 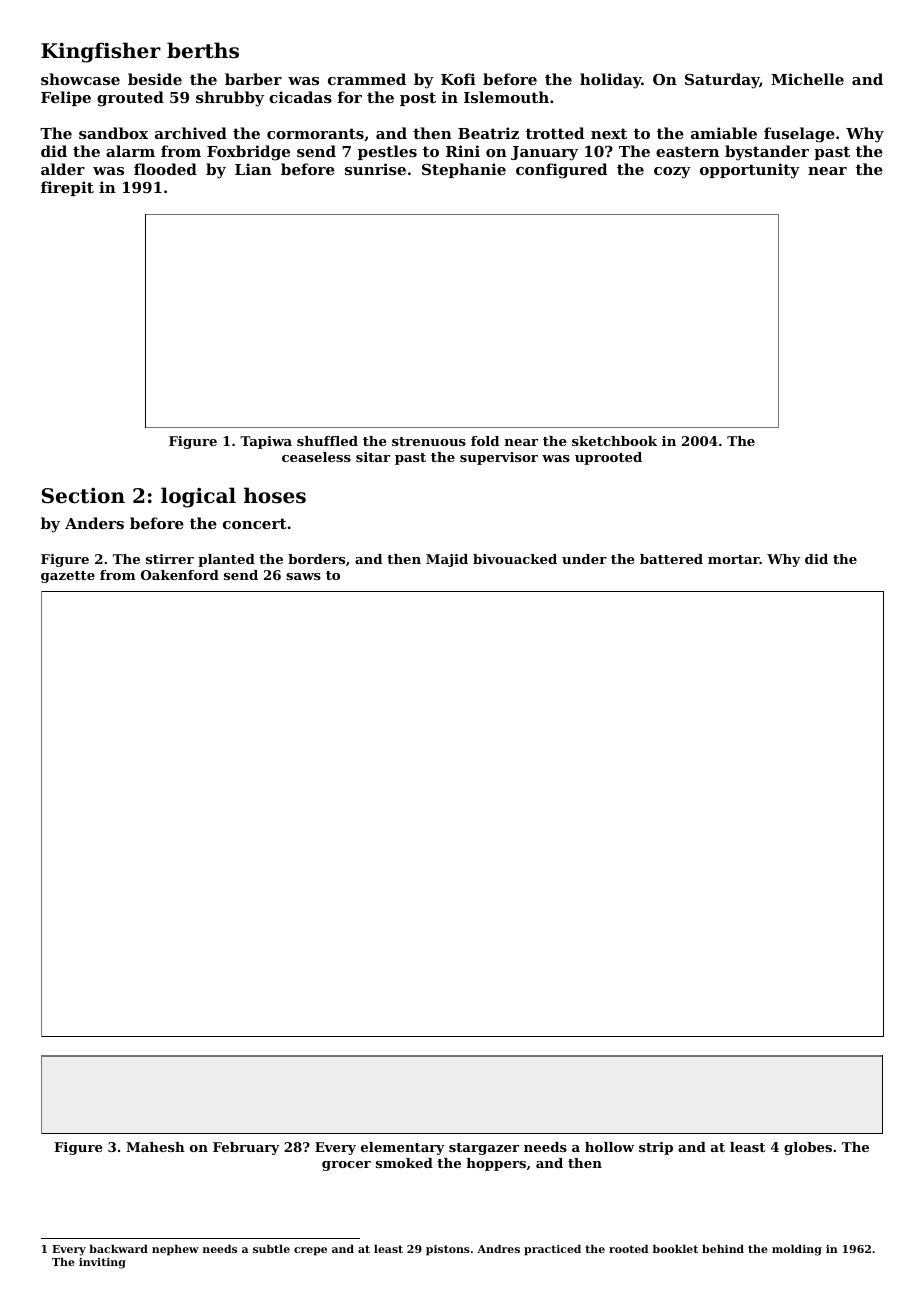 I want to click on Kofi, so click(x=458, y=79).
